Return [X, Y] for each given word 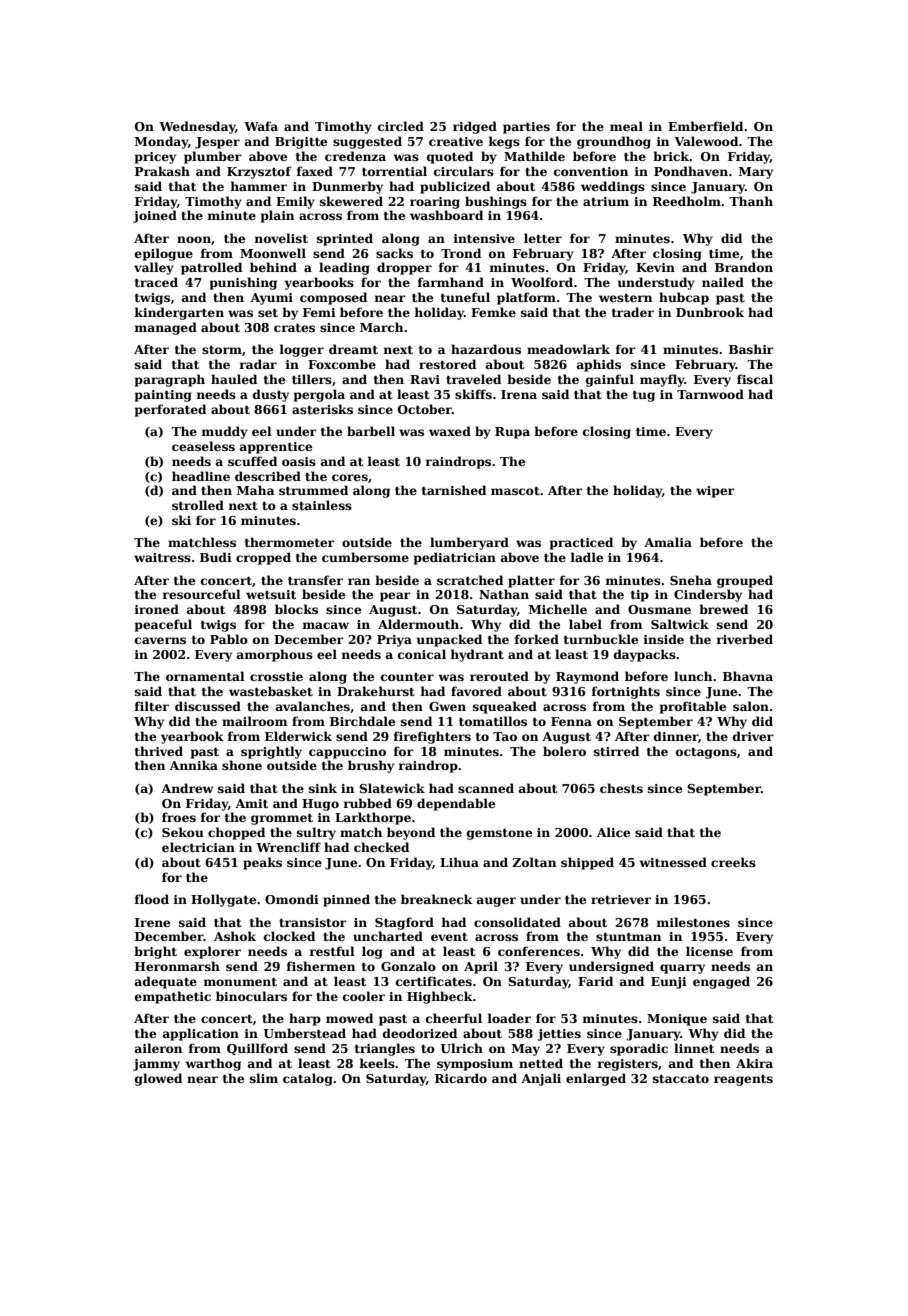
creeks [733, 862]
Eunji [669, 983]
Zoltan [534, 862]
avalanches [313, 706]
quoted [450, 157]
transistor [313, 922]
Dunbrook [710, 312]
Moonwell [273, 253]
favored [476, 691]
